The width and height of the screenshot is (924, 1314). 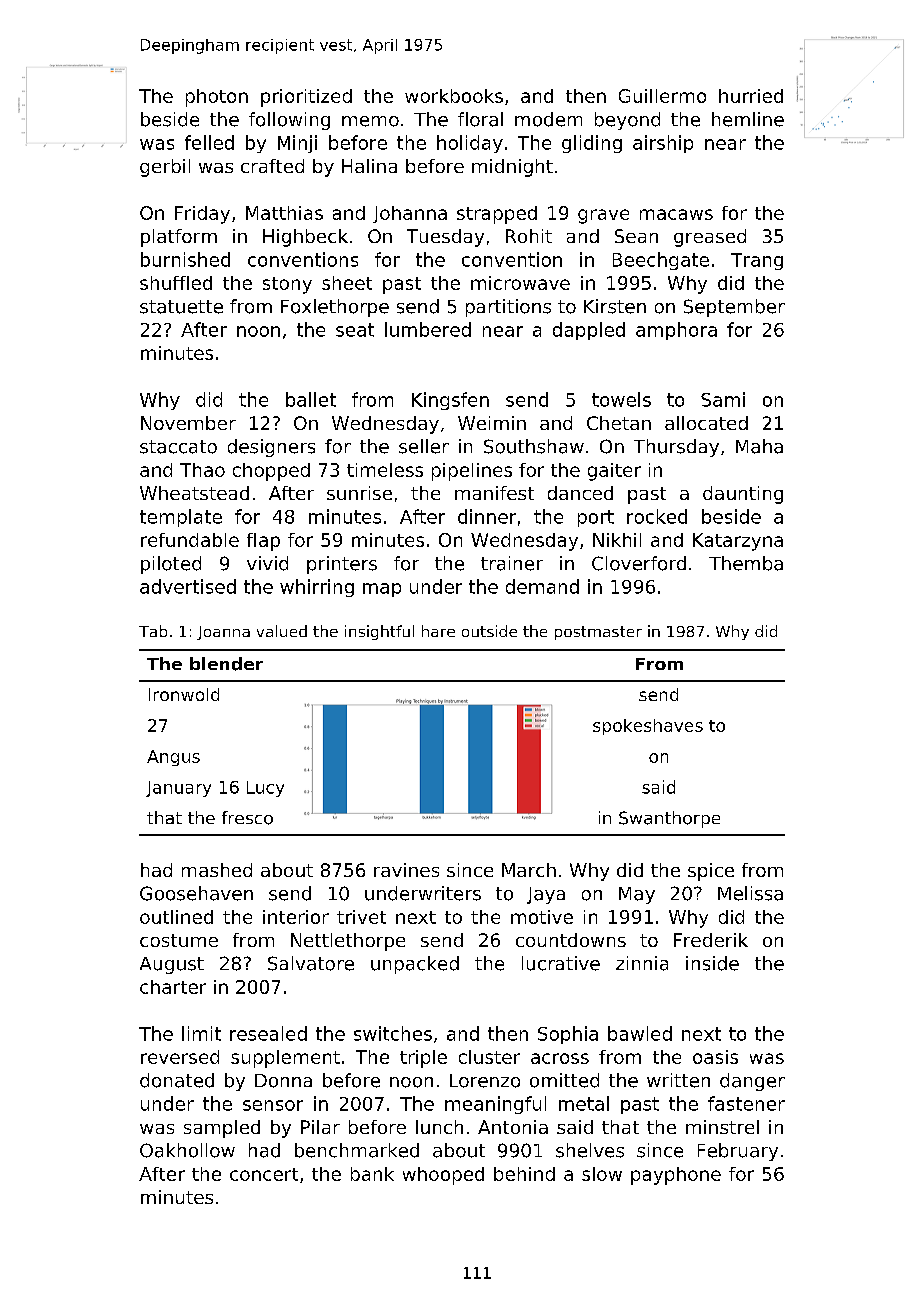 I want to click on Angus, so click(x=173, y=758).
